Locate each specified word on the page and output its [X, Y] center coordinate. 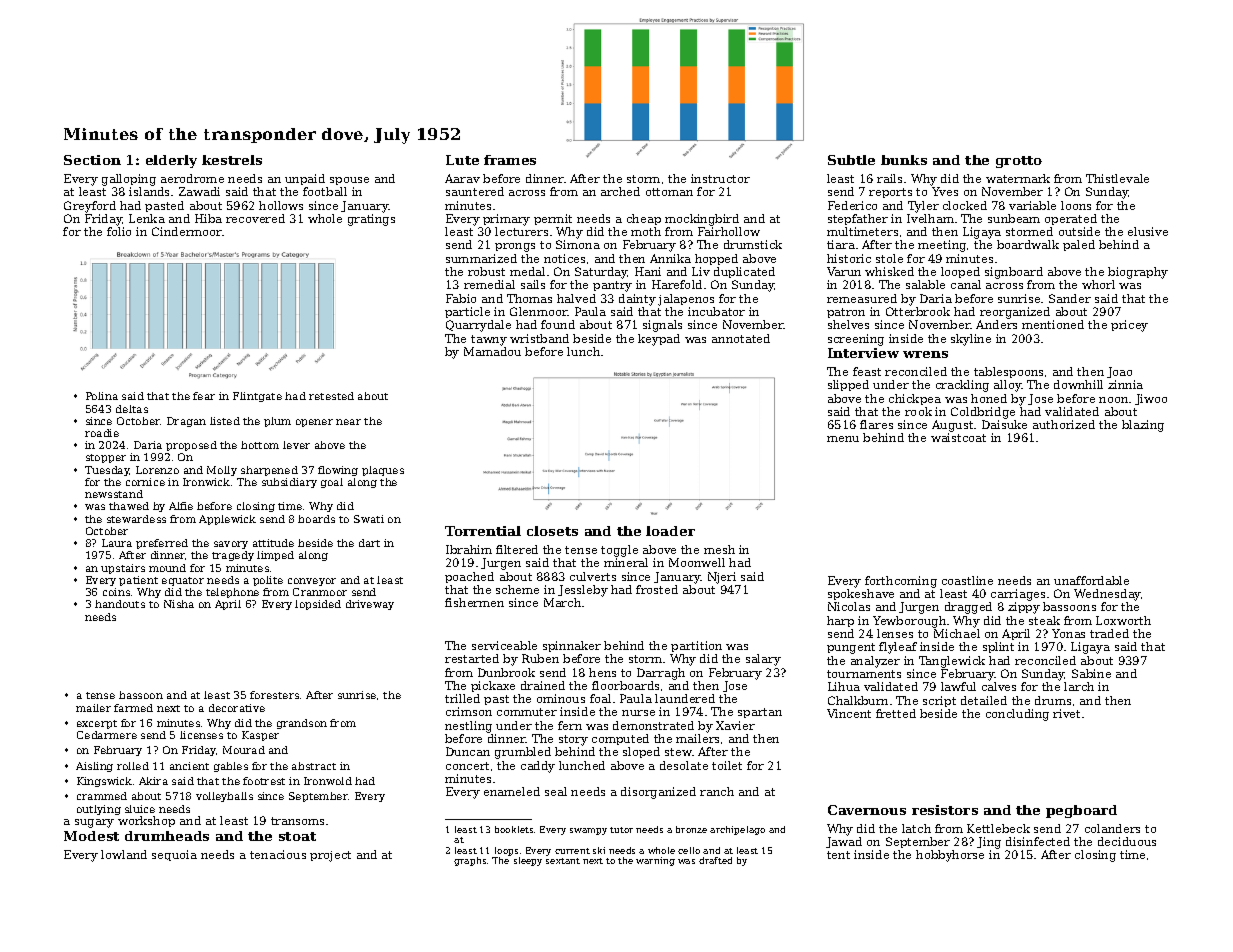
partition [696, 646]
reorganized [1015, 313]
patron [846, 313]
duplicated [744, 272]
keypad [659, 340]
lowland [124, 854]
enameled [512, 791]
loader [670, 531]
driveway [370, 605]
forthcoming [901, 582]
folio [119, 231]
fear [204, 396]
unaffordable [1091, 580]
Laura [117, 543]
